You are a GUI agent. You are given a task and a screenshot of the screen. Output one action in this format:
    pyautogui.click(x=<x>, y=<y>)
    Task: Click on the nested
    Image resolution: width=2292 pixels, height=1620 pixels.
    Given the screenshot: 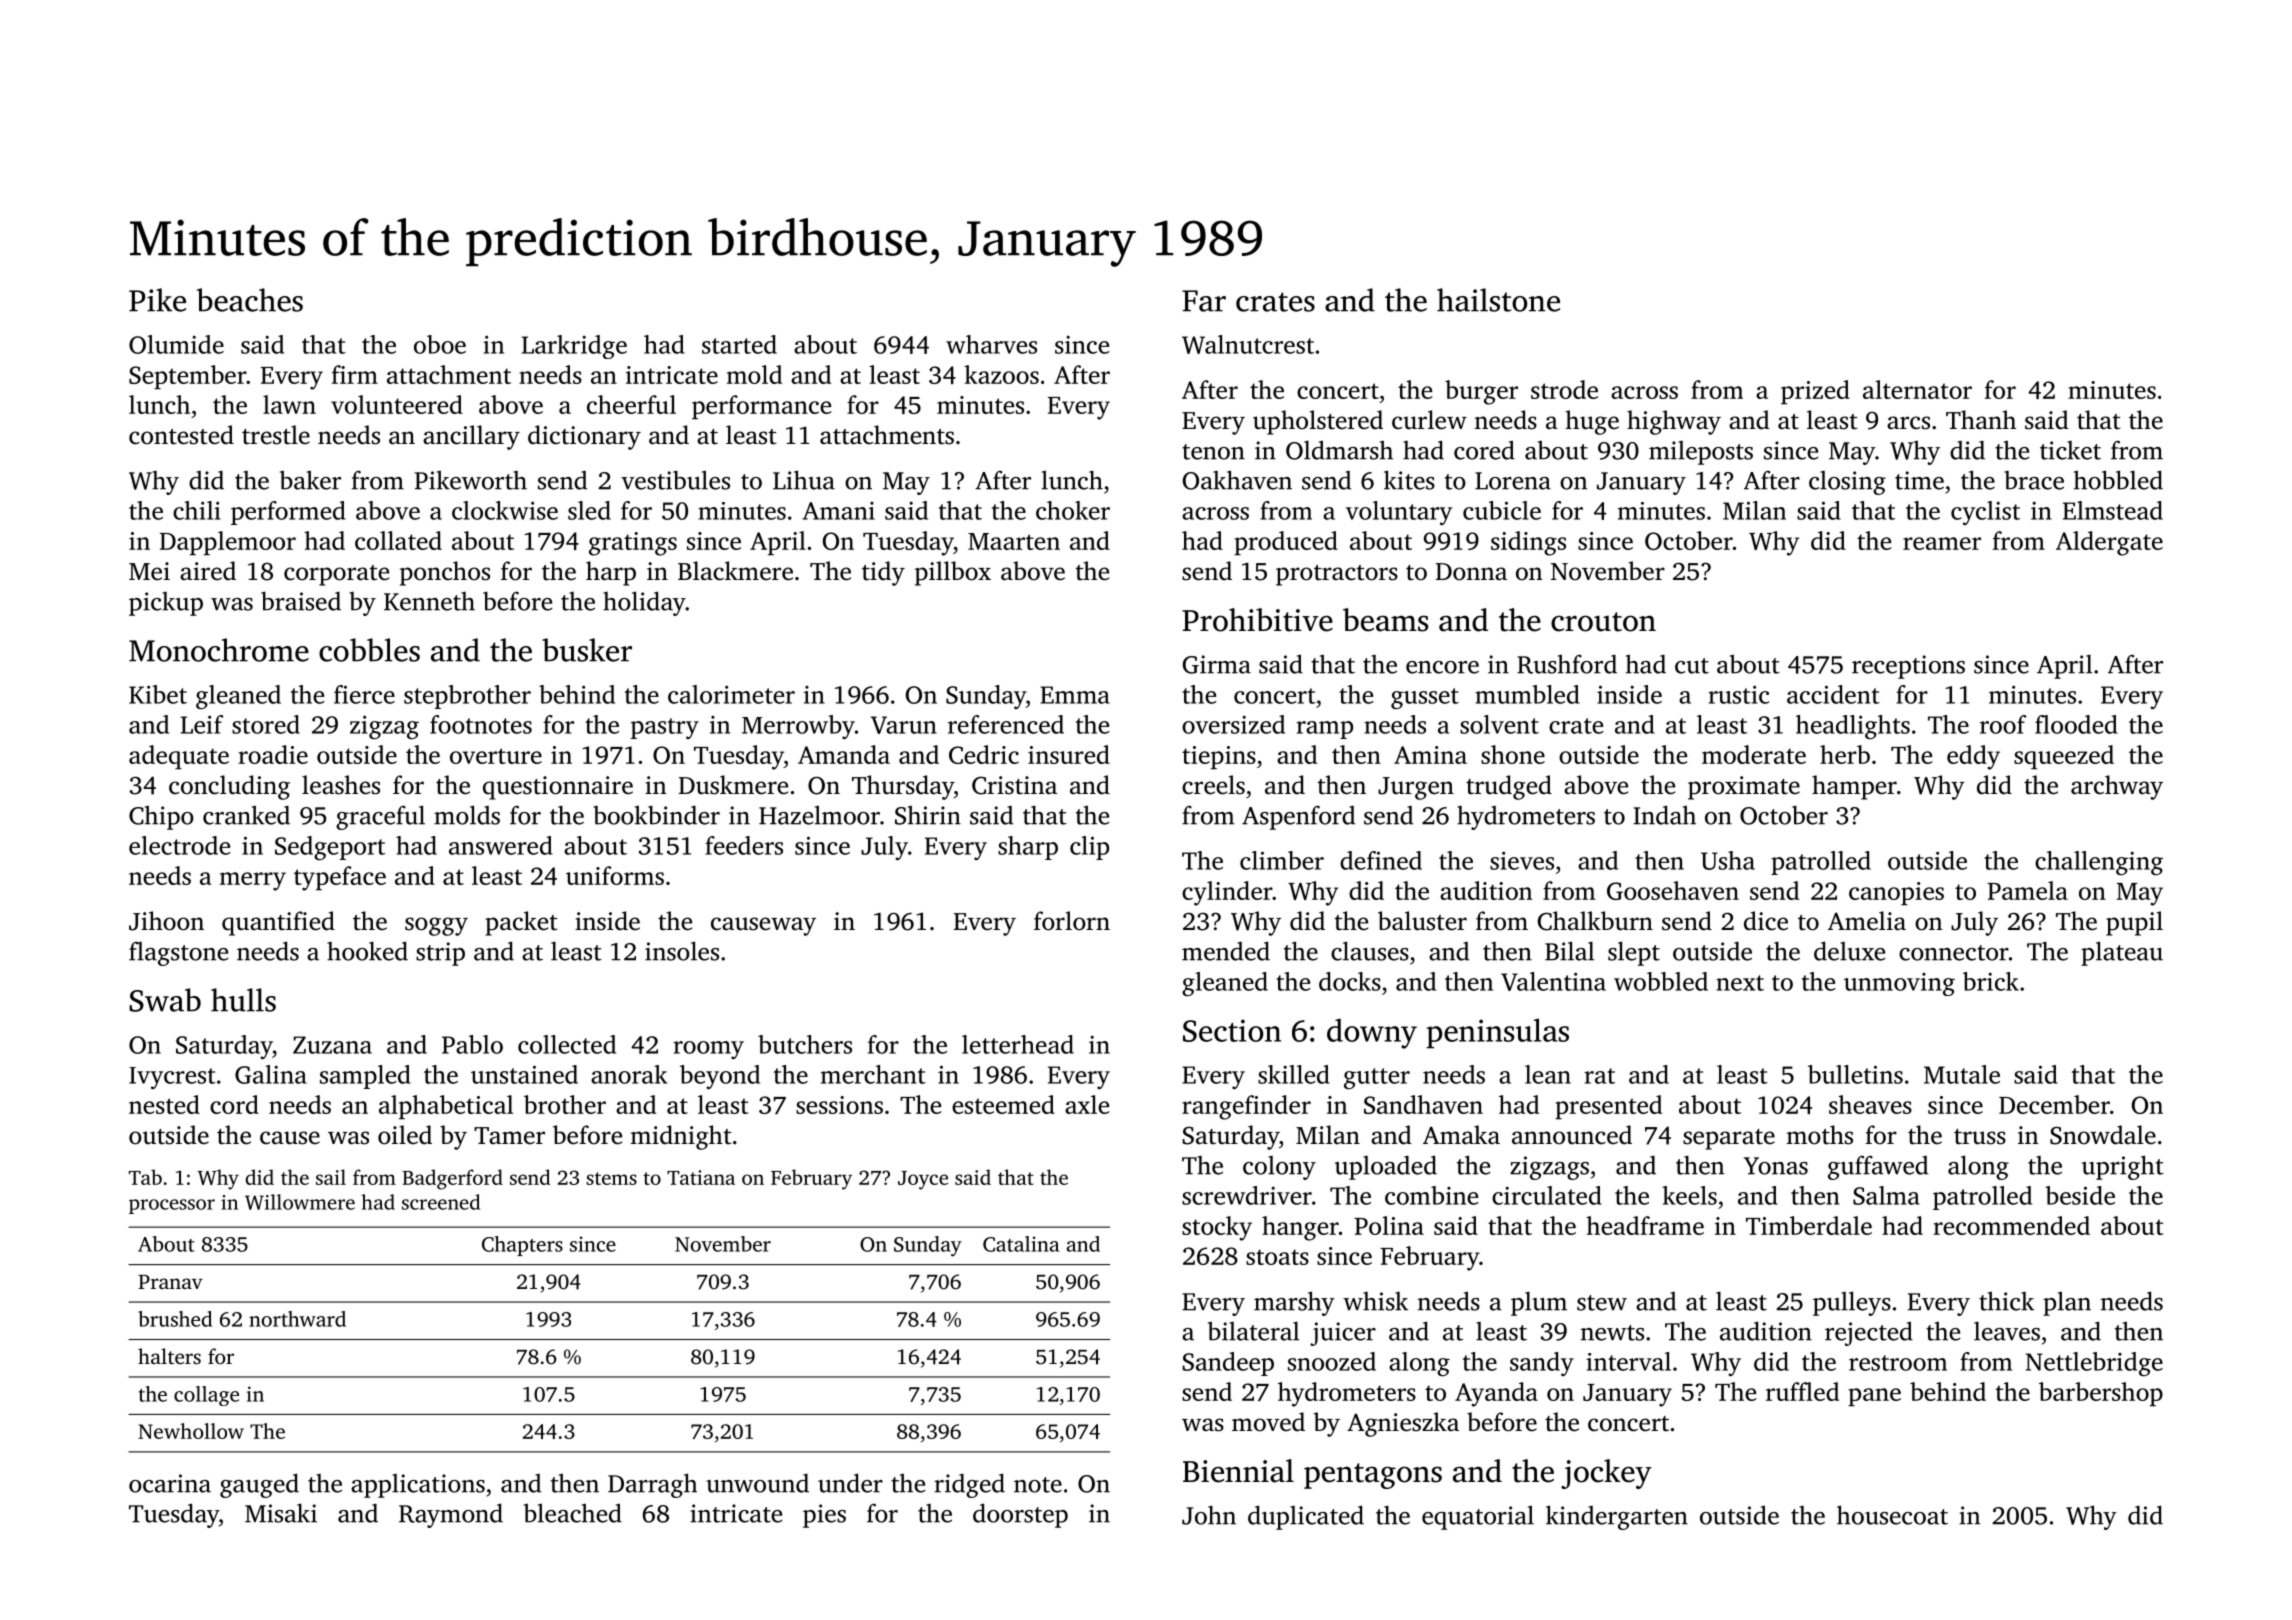 What is the action you would take?
    pyautogui.click(x=164, y=1104)
